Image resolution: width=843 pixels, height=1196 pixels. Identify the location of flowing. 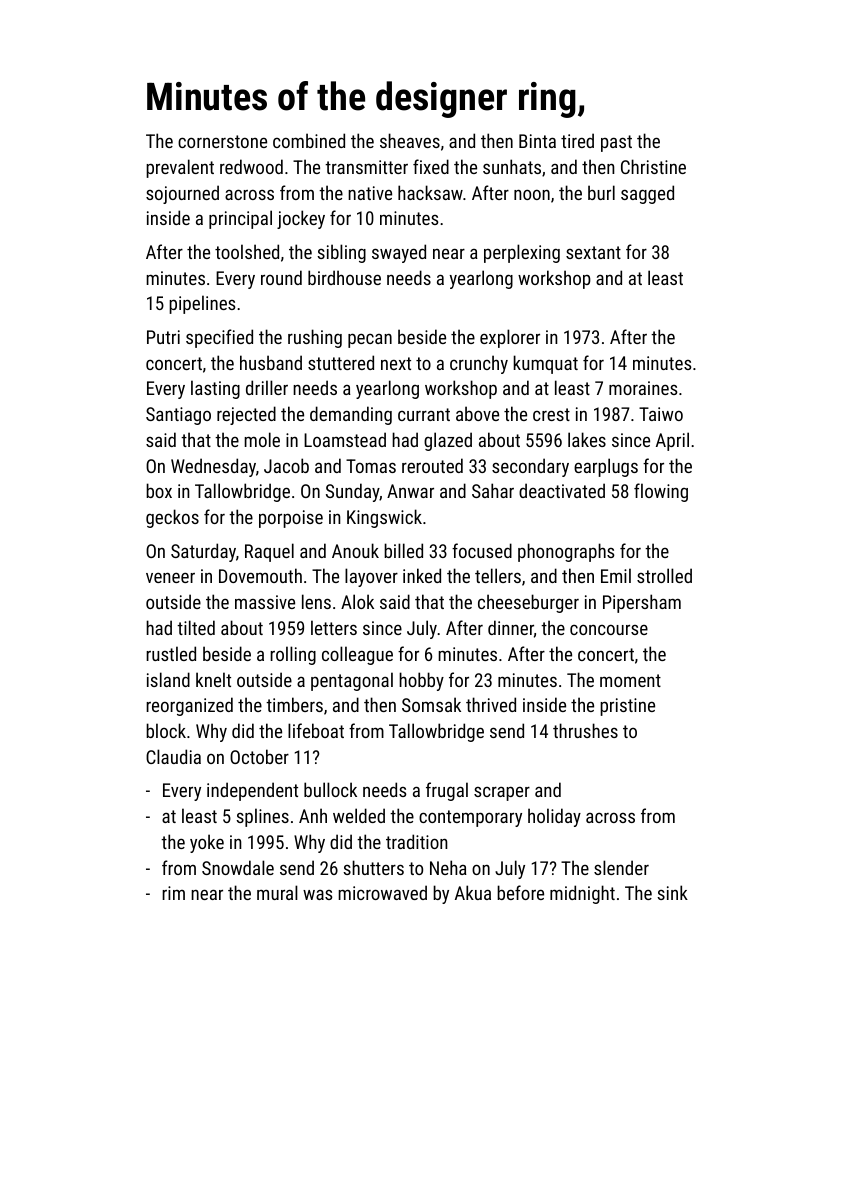
(661, 492).
